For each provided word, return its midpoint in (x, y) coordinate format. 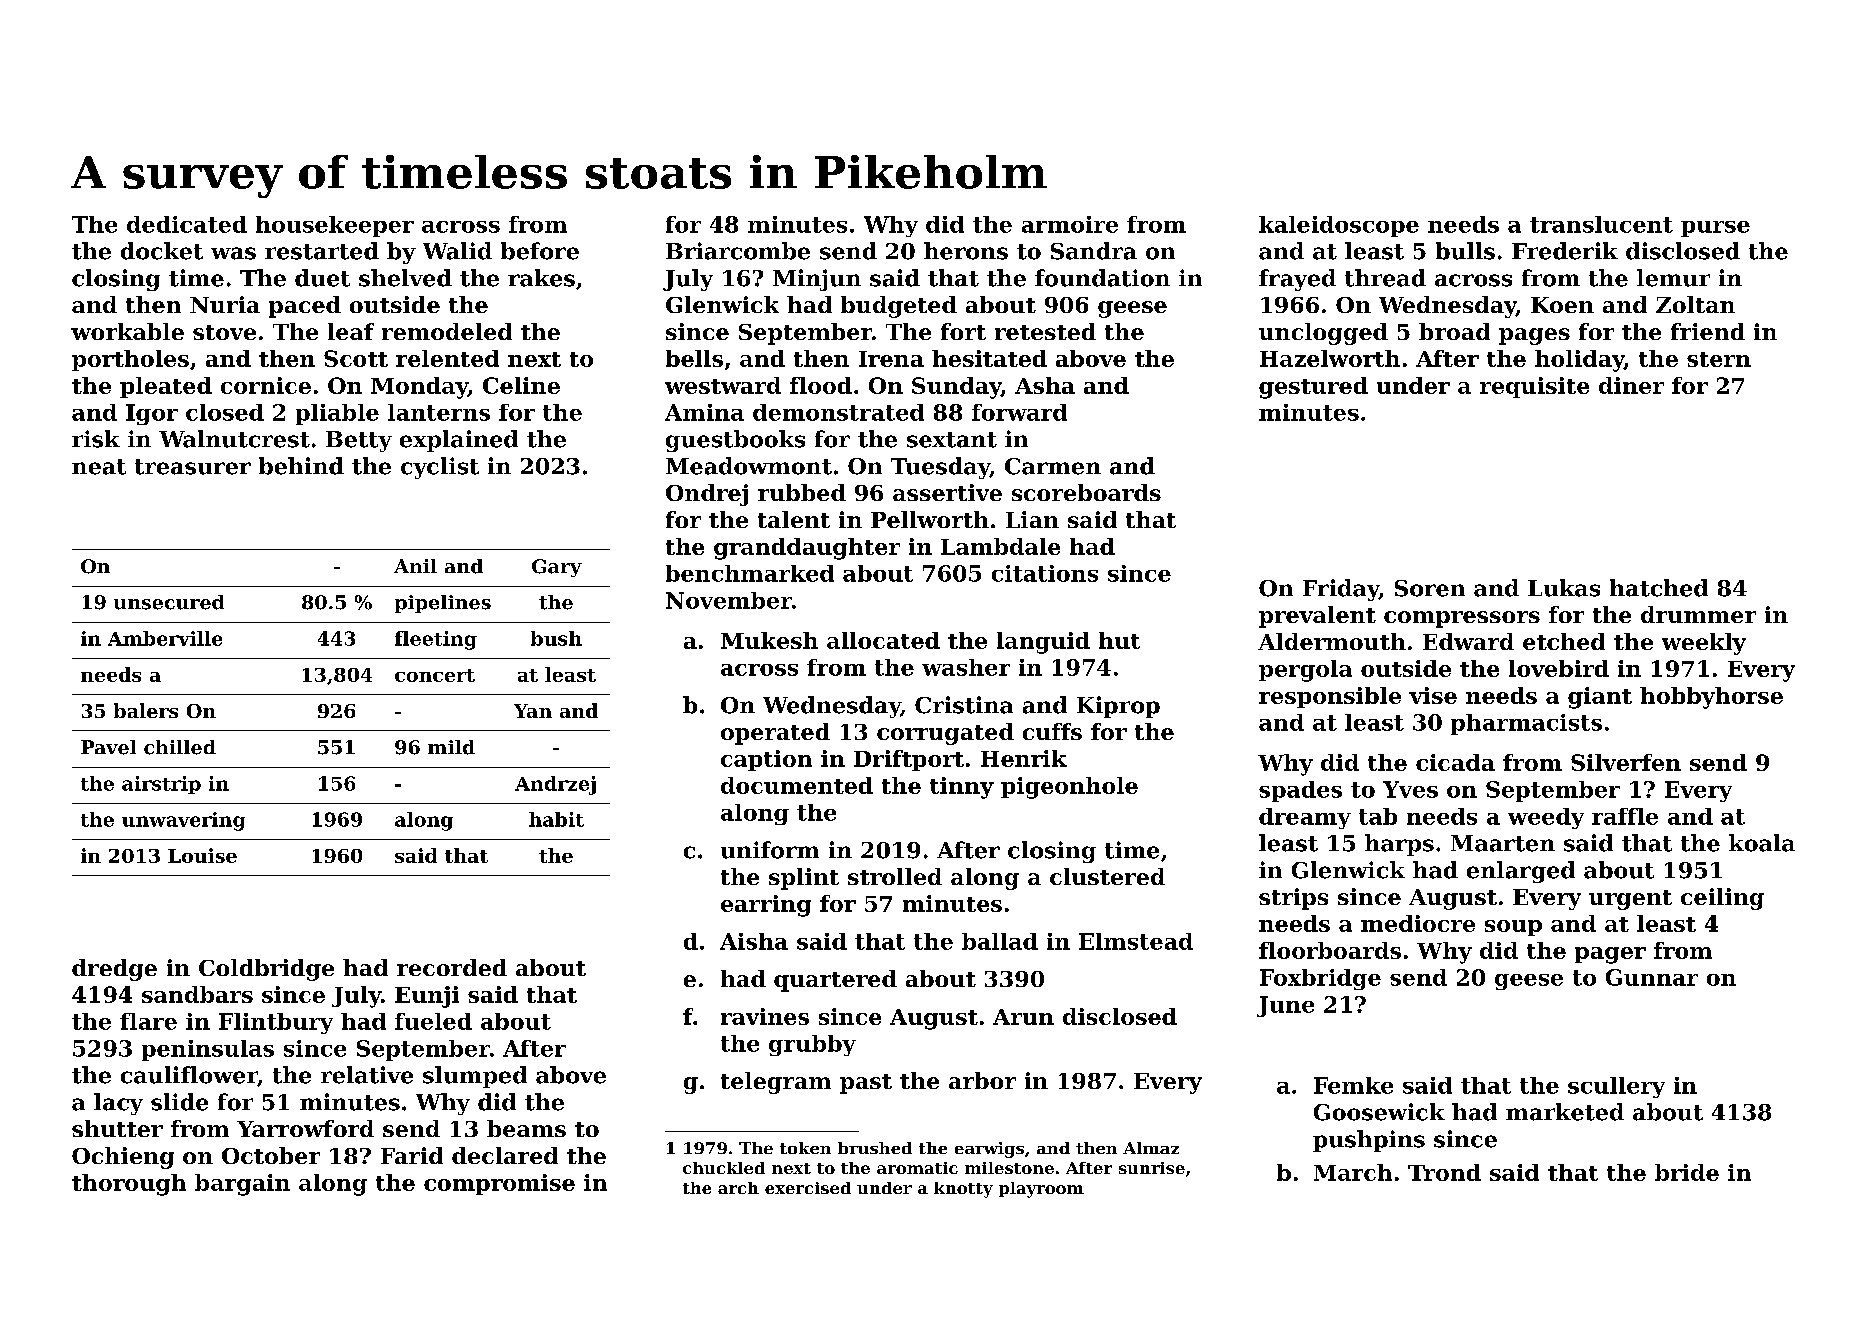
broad (1454, 331)
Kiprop (1118, 707)
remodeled (447, 331)
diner (1631, 385)
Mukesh (769, 640)
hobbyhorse (1711, 698)
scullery (1616, 1087)
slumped (475, 1077)
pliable (337, 414)
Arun (1023, 1017)
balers (146, 710)
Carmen (1053, 466)
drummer (1698, 614)
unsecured (169, 602)
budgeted (899, 307)
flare (148, 1021)
